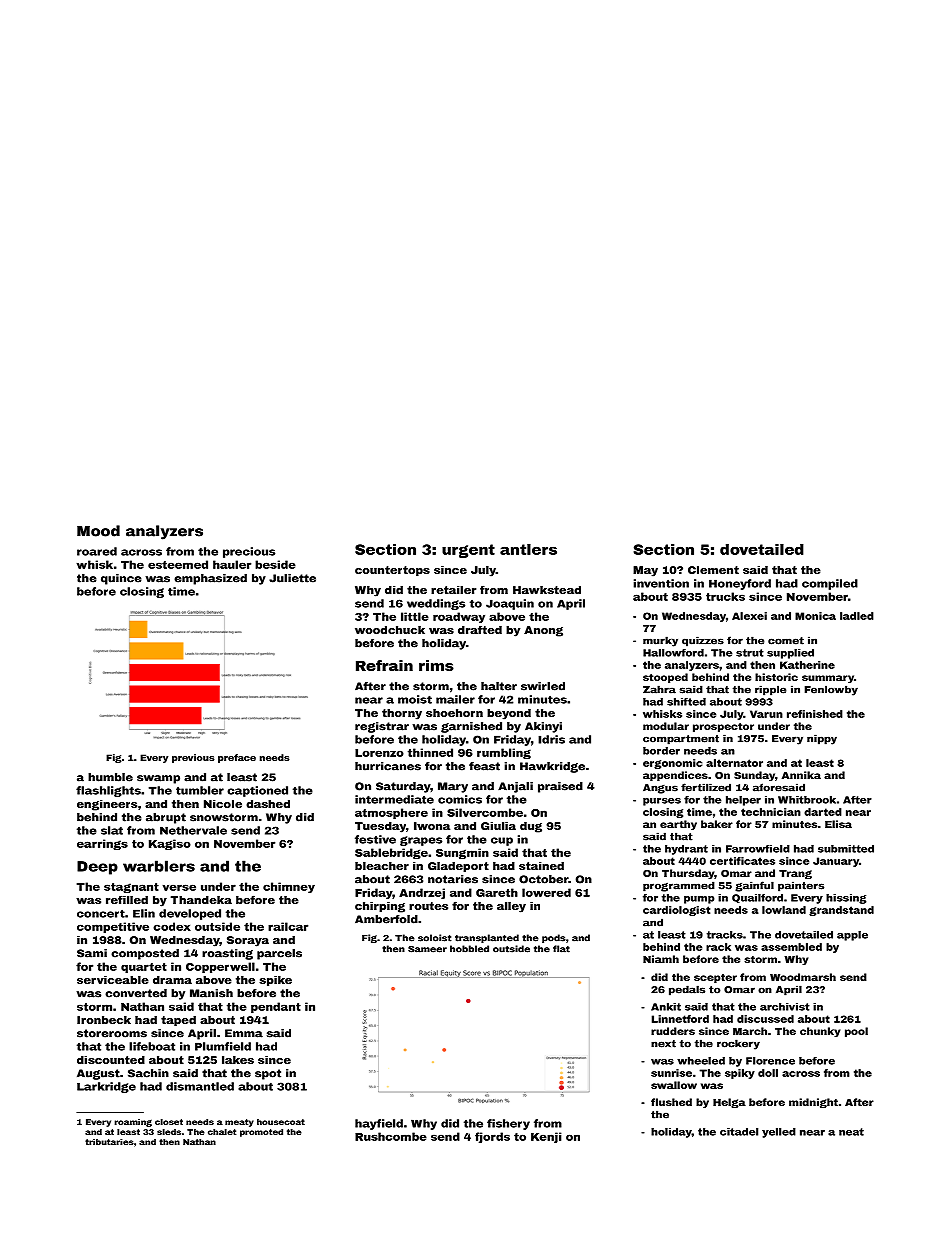  I want to click on Mood, so click(98, 531).
